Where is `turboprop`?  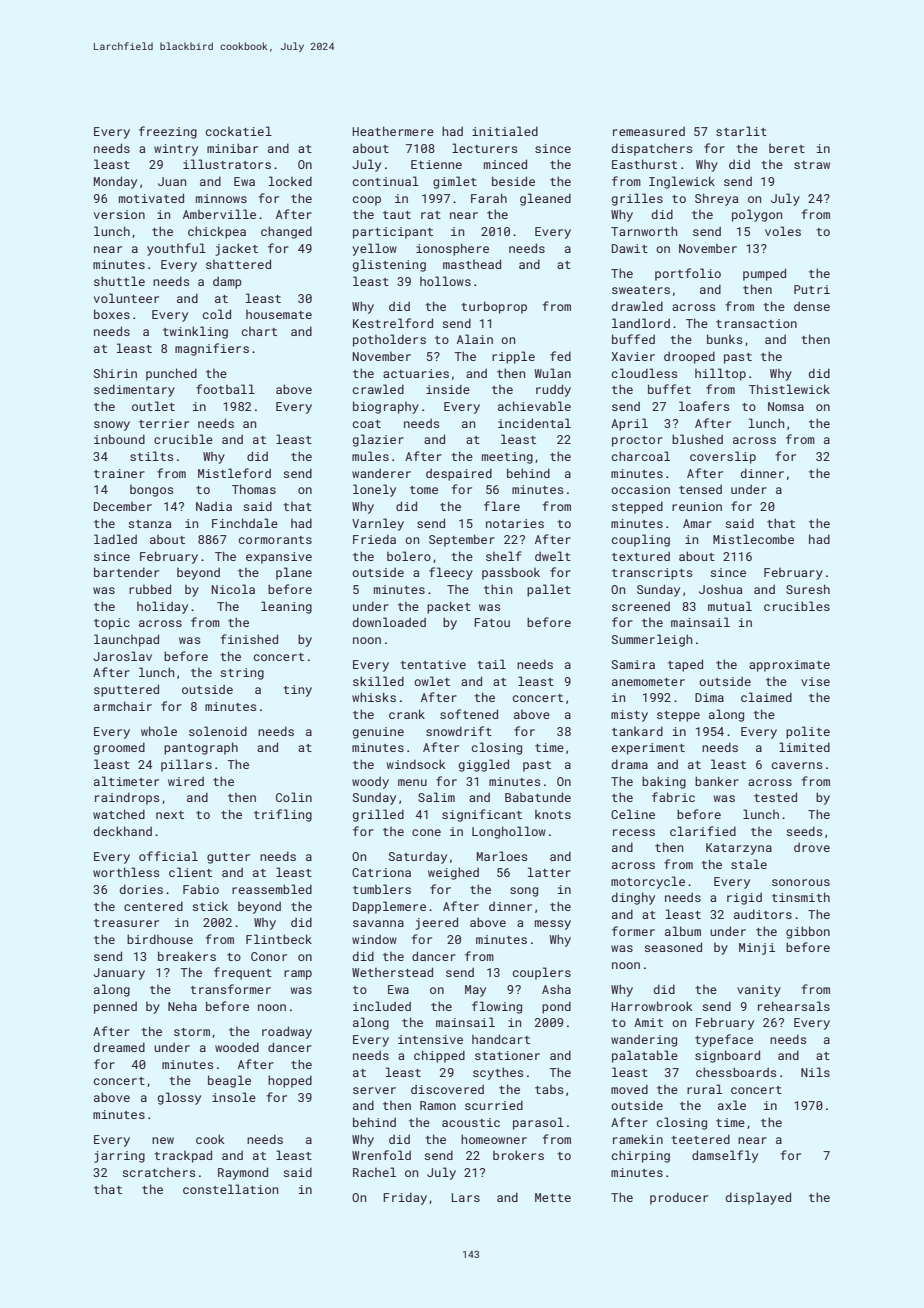 turboprop is located at coordinates (494, 307).
